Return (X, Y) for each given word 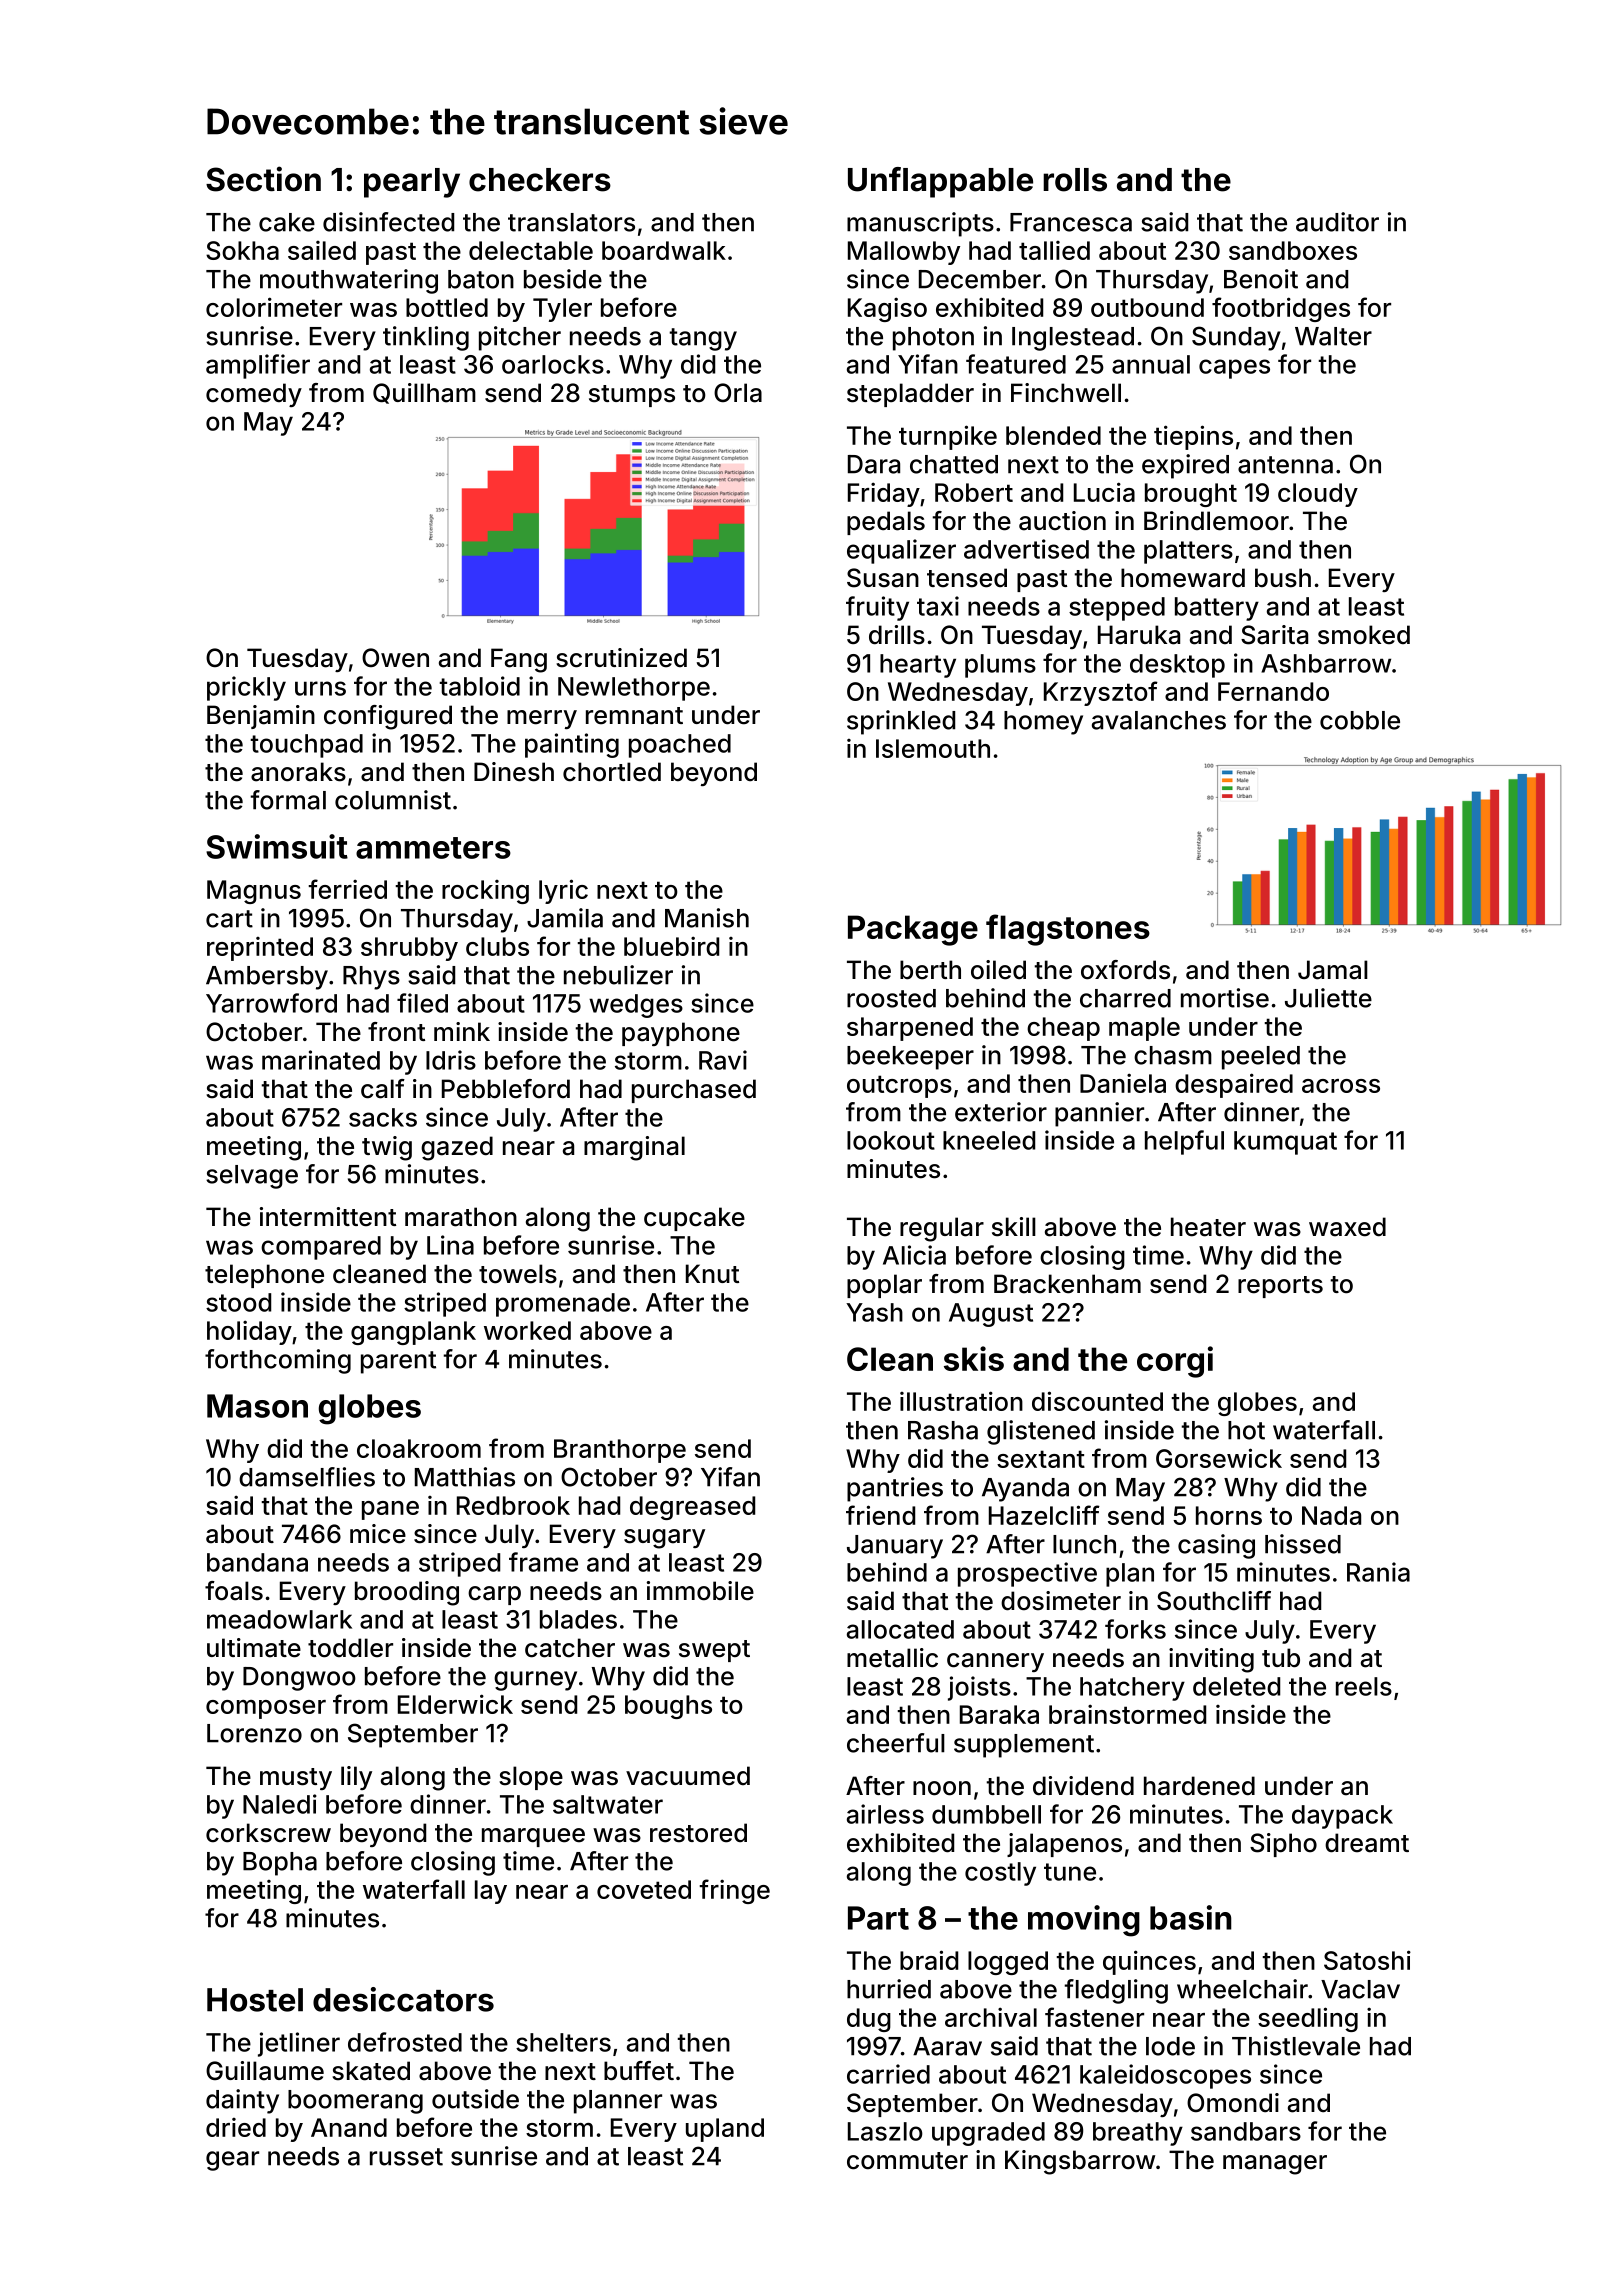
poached (680, 746)
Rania (1378, 1572)
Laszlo (885, 2131)
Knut (712, 1273)
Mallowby (904, 253)
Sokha (242, 250)
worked (527, 1330)
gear (232, 2161)
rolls (1075, 180)
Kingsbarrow (1080, 2162)
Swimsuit (277, 846)
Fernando (1273, 691)
